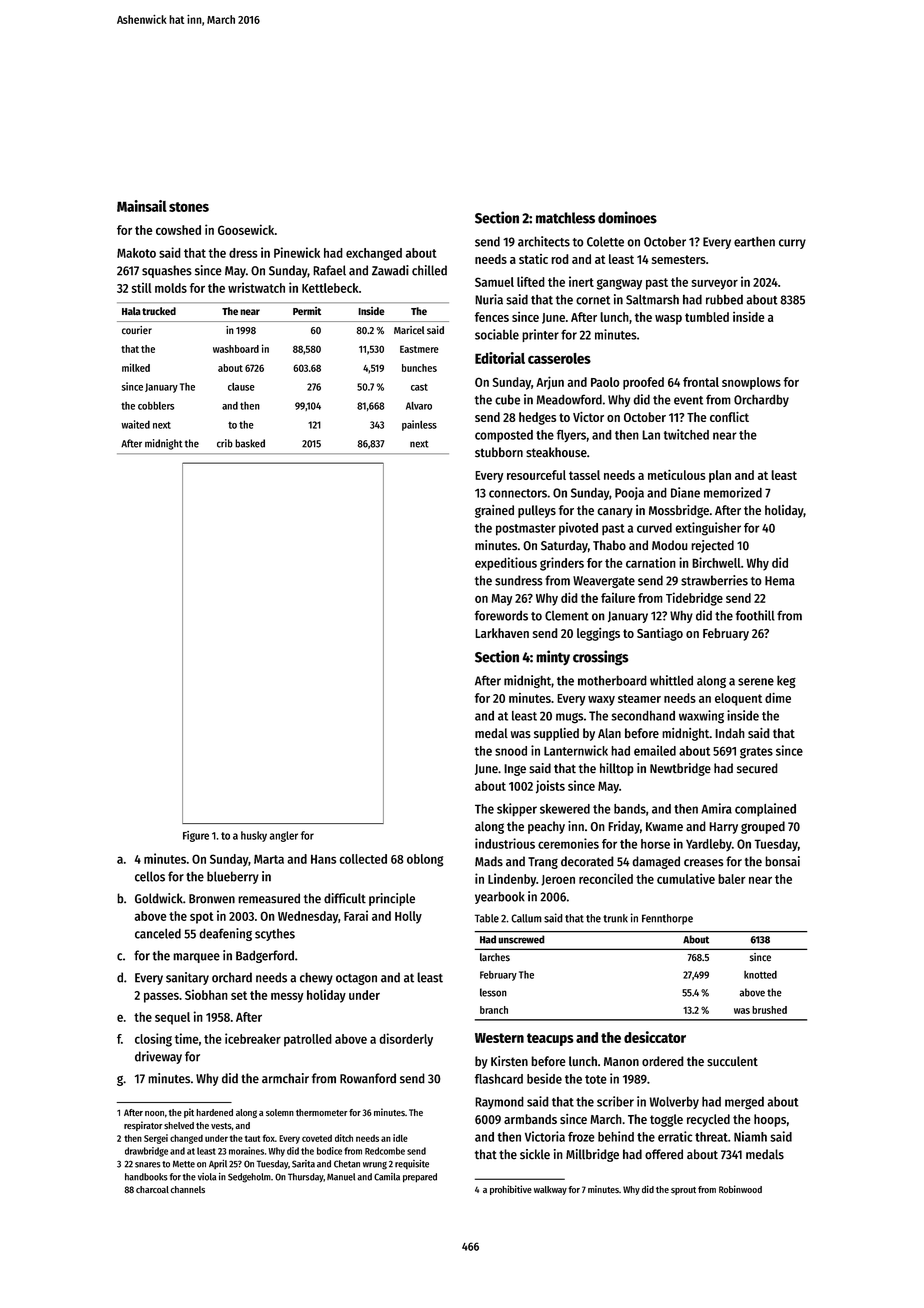 This screenshot has width=924, height=1308. I want to click on waited, so click(135, 424).
